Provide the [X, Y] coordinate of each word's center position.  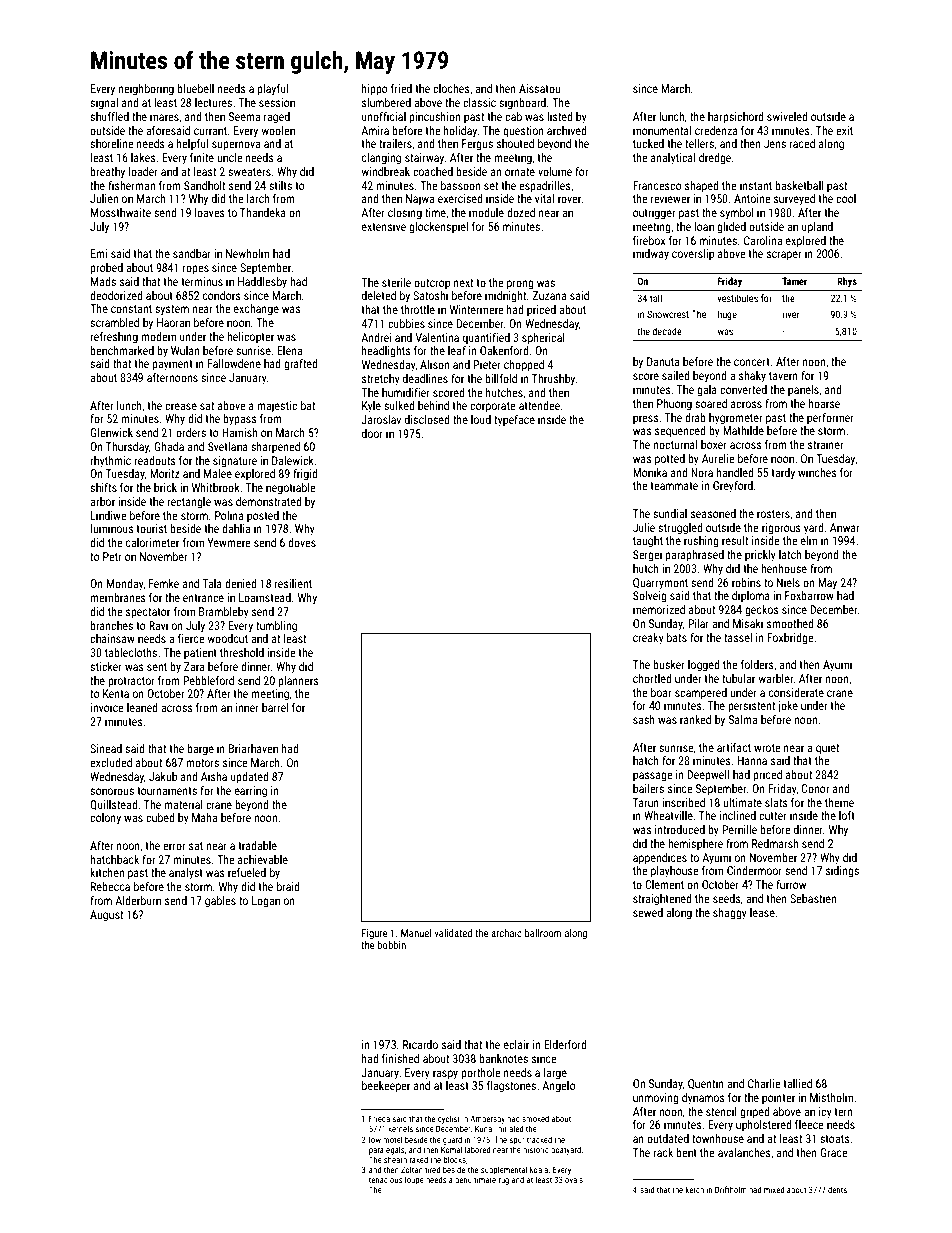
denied [241, 583]
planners [298, 682]
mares [164, 117]
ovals [574, 1179]
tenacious [386, 1180]
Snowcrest [668, 314]
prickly [760, 556]
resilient [293, 583]
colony [105, 819]
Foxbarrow [809, 595]
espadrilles [545, 187]
